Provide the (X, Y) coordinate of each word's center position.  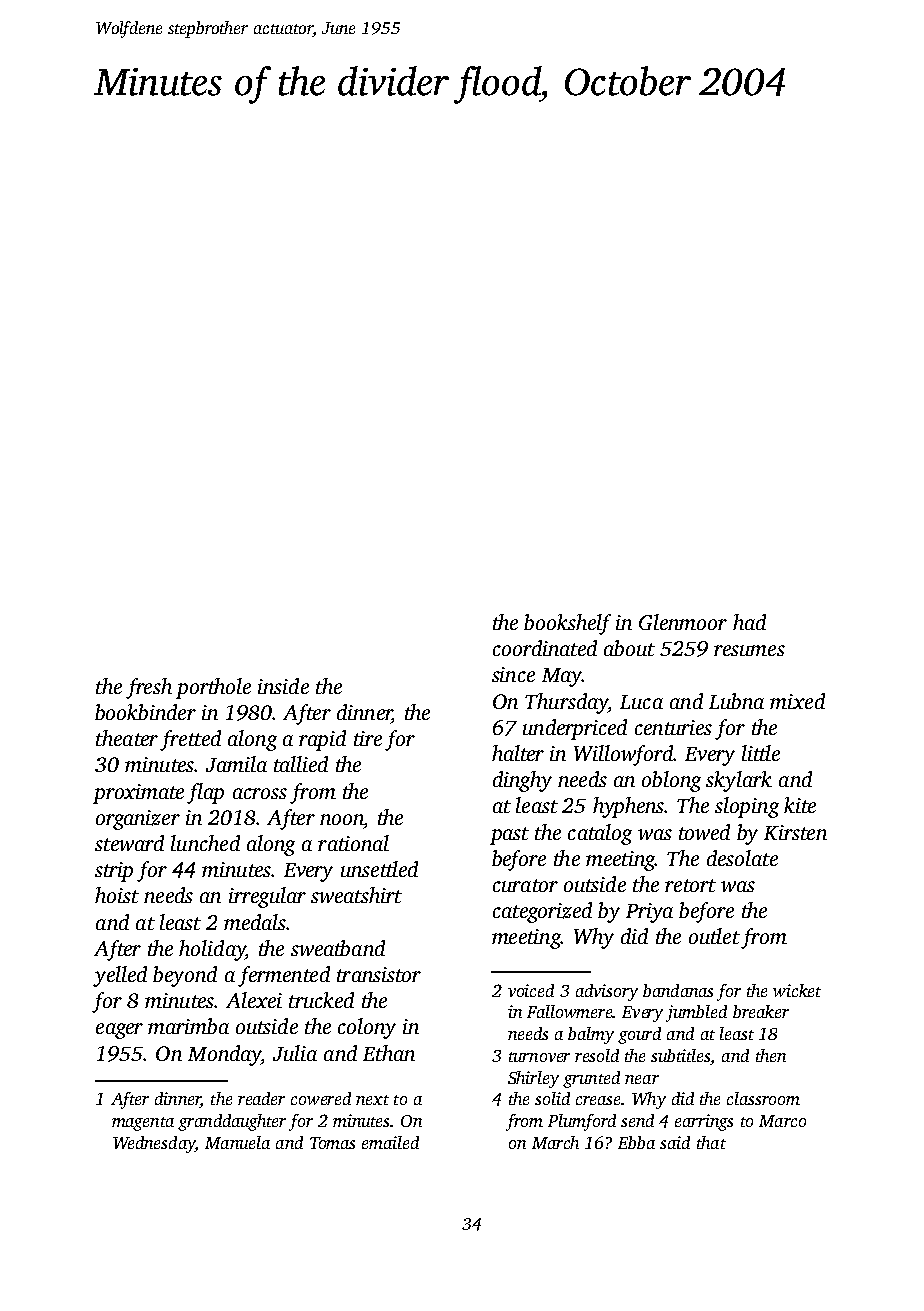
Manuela (237, 1142)
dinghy (522, 781)
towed (704, 832)
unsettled (379, 869)
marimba (188, 1026)
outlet (714, 936)
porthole (213, 688)
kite (800, 805)
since (513, 674)
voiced (531, 990)
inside (283, 686)
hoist (117, 895)
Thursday (566, 703)
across (260, 793)
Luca (641, 702)
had (749, 622)
